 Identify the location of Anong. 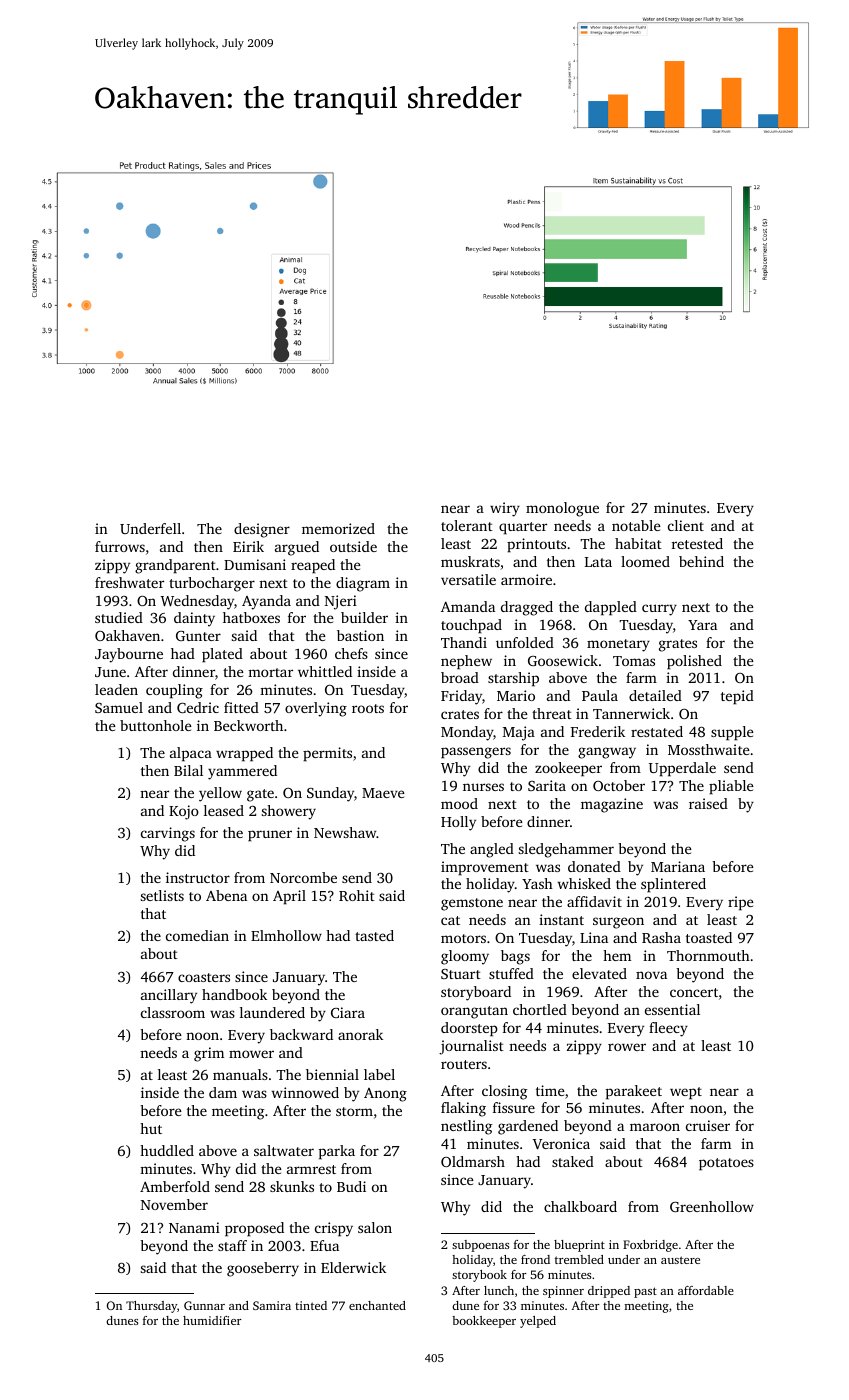
(385, 1095).
